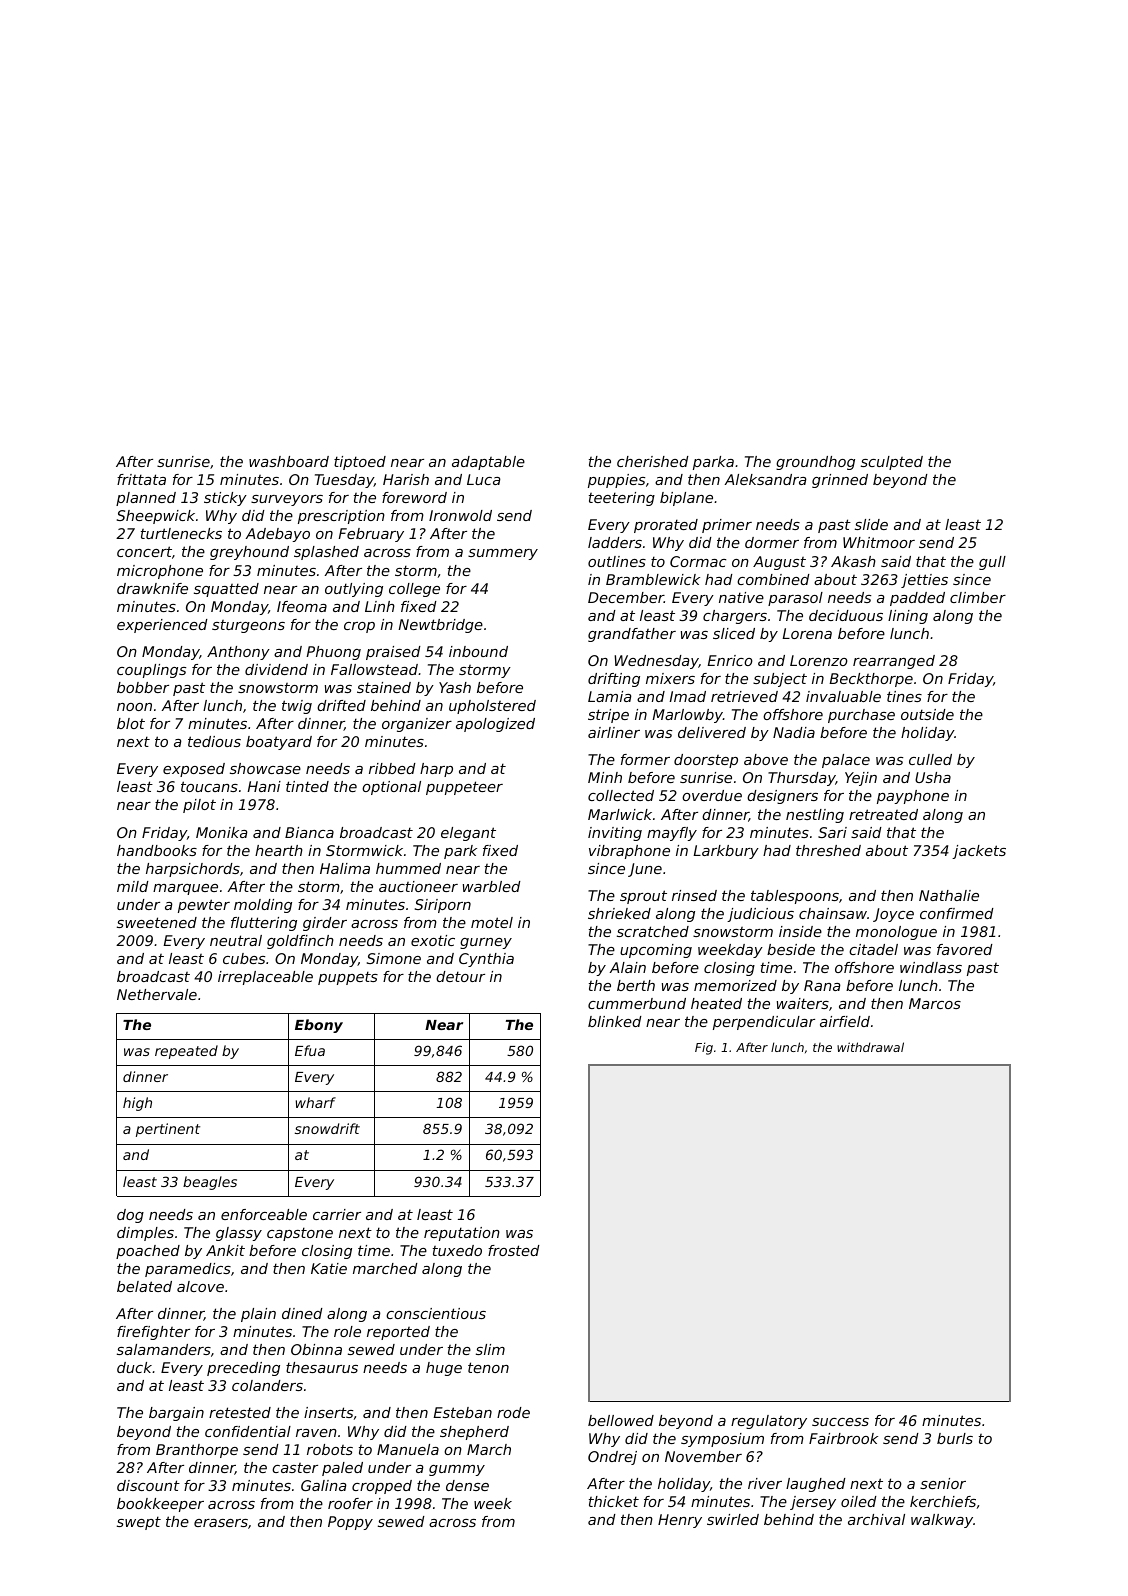  Describe the element at coordinates (264, 1214) in the page. I see `enforceable` at that location.
